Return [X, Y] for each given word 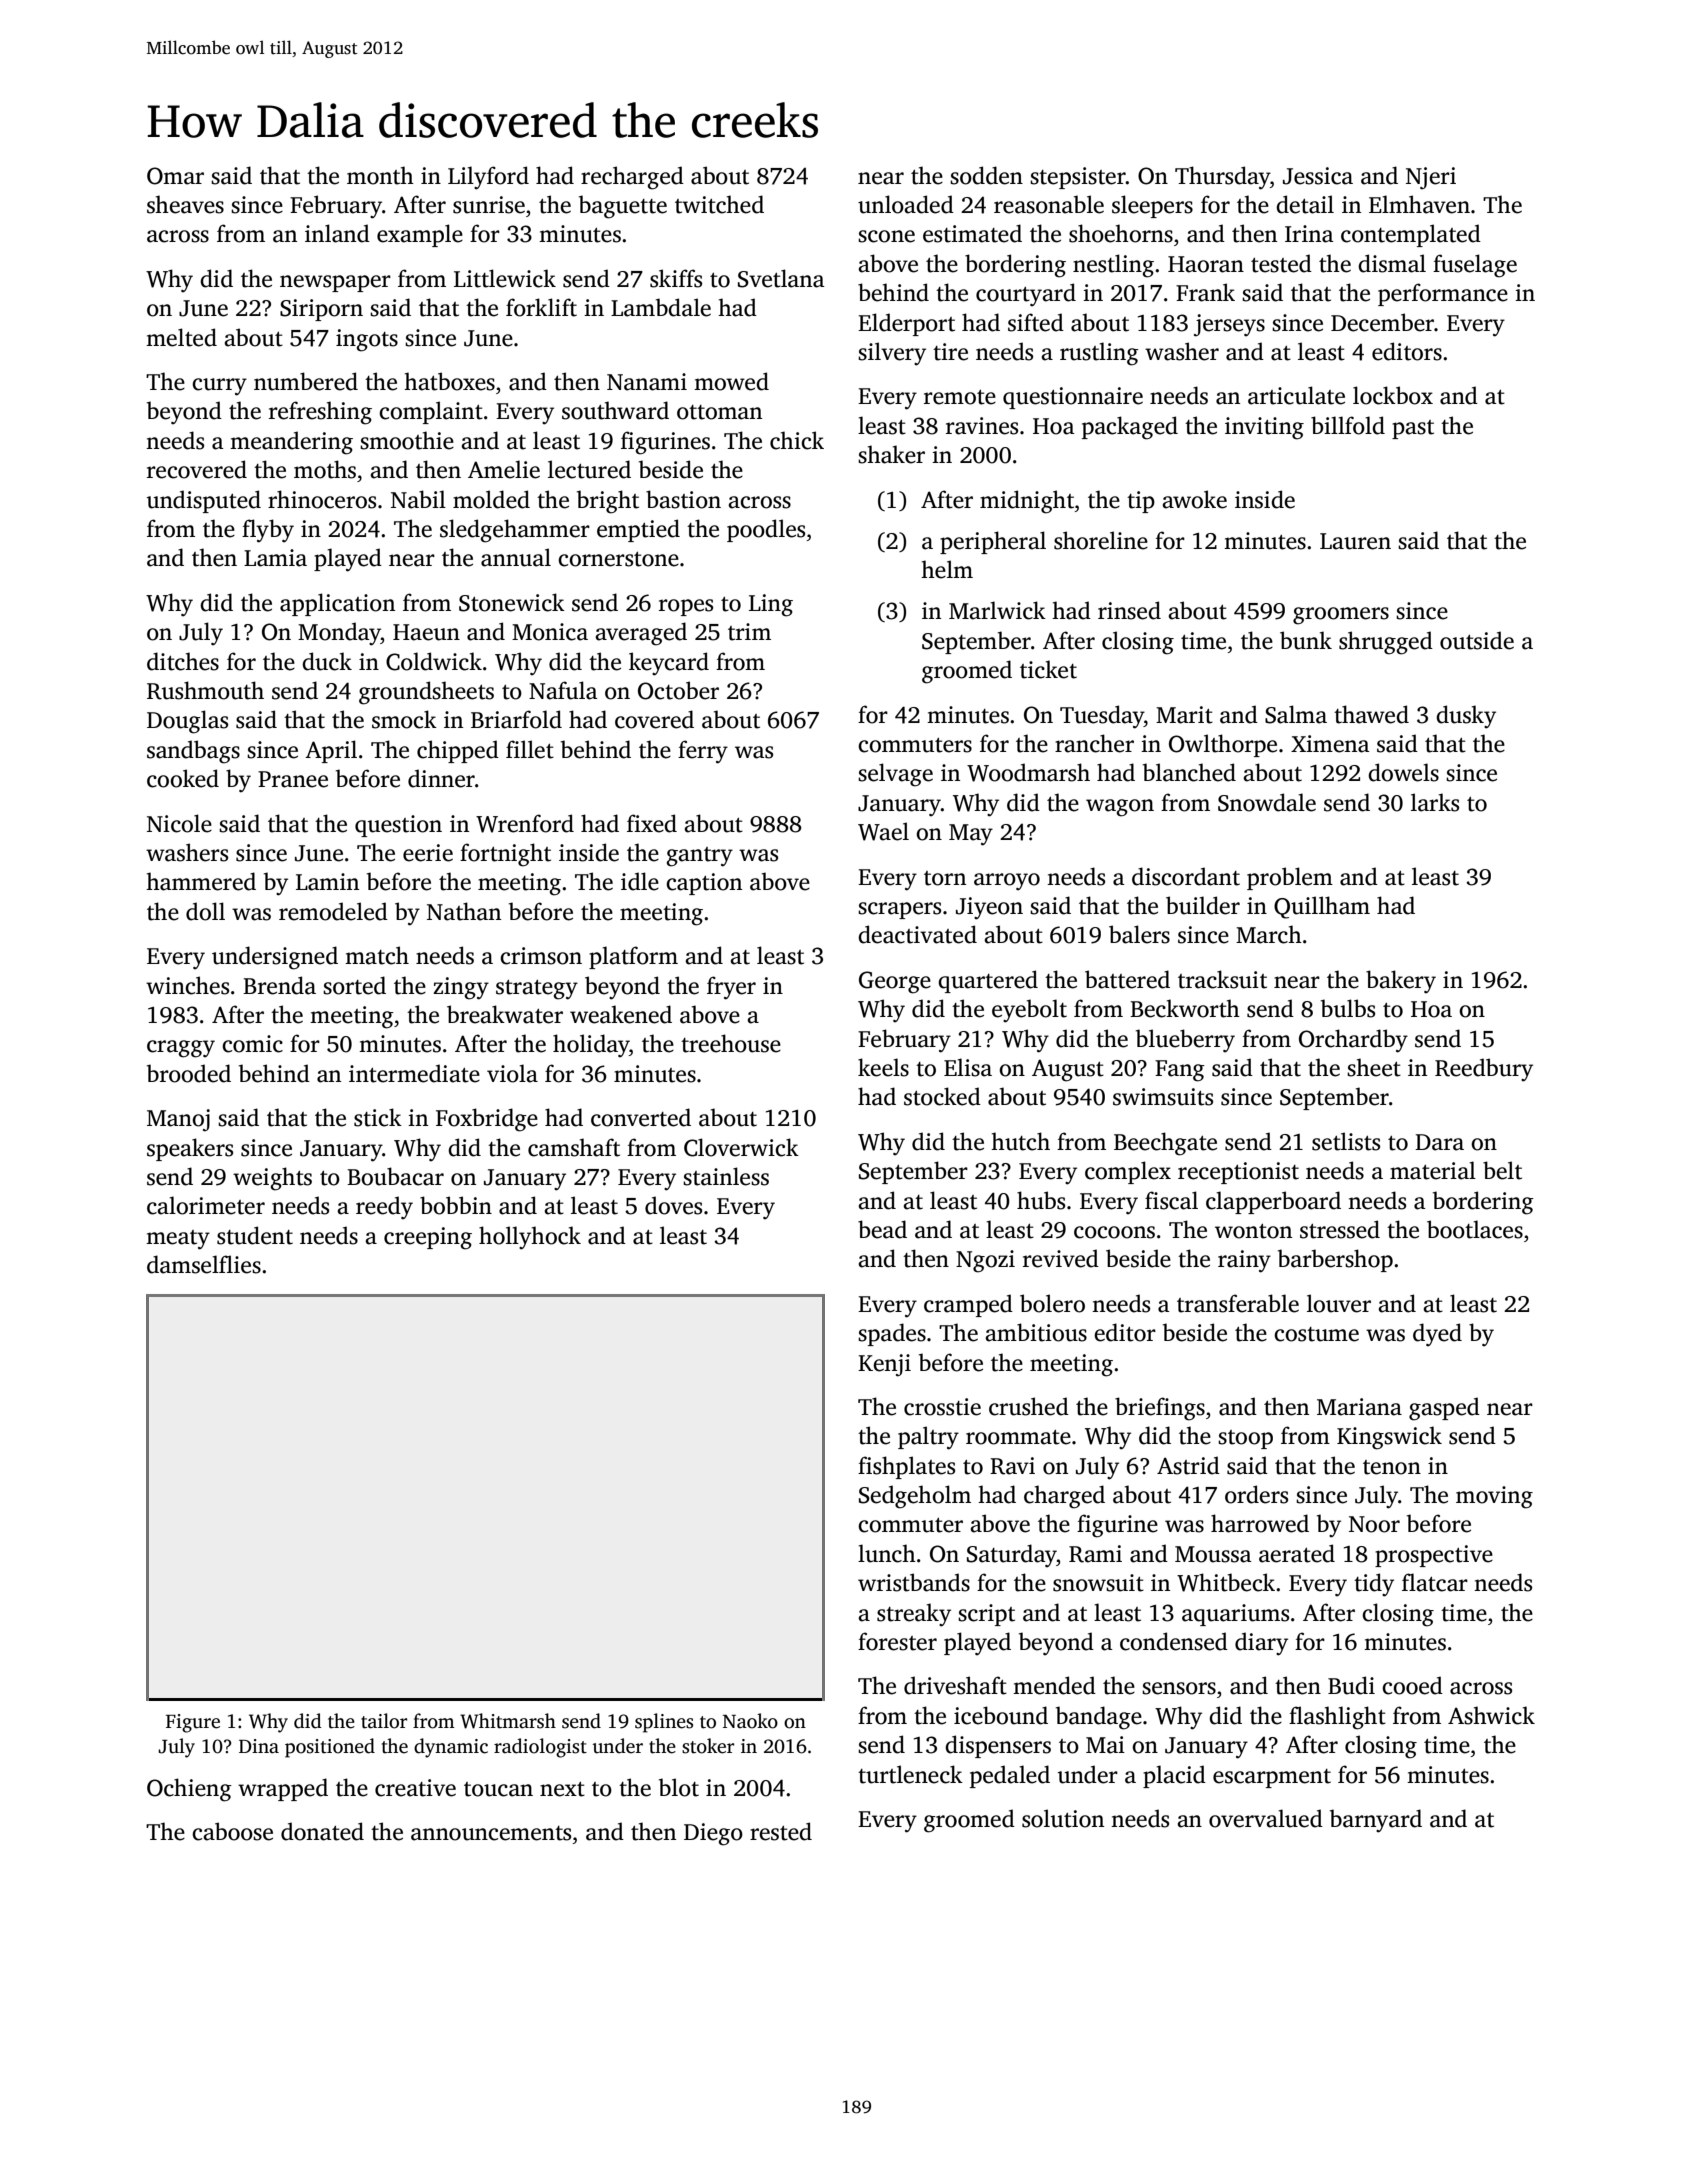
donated [322, 1831]
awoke [1194, 499]
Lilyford [488, 178]
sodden [986, 175]
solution [1063, 1818]
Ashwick [1491, 1715]
